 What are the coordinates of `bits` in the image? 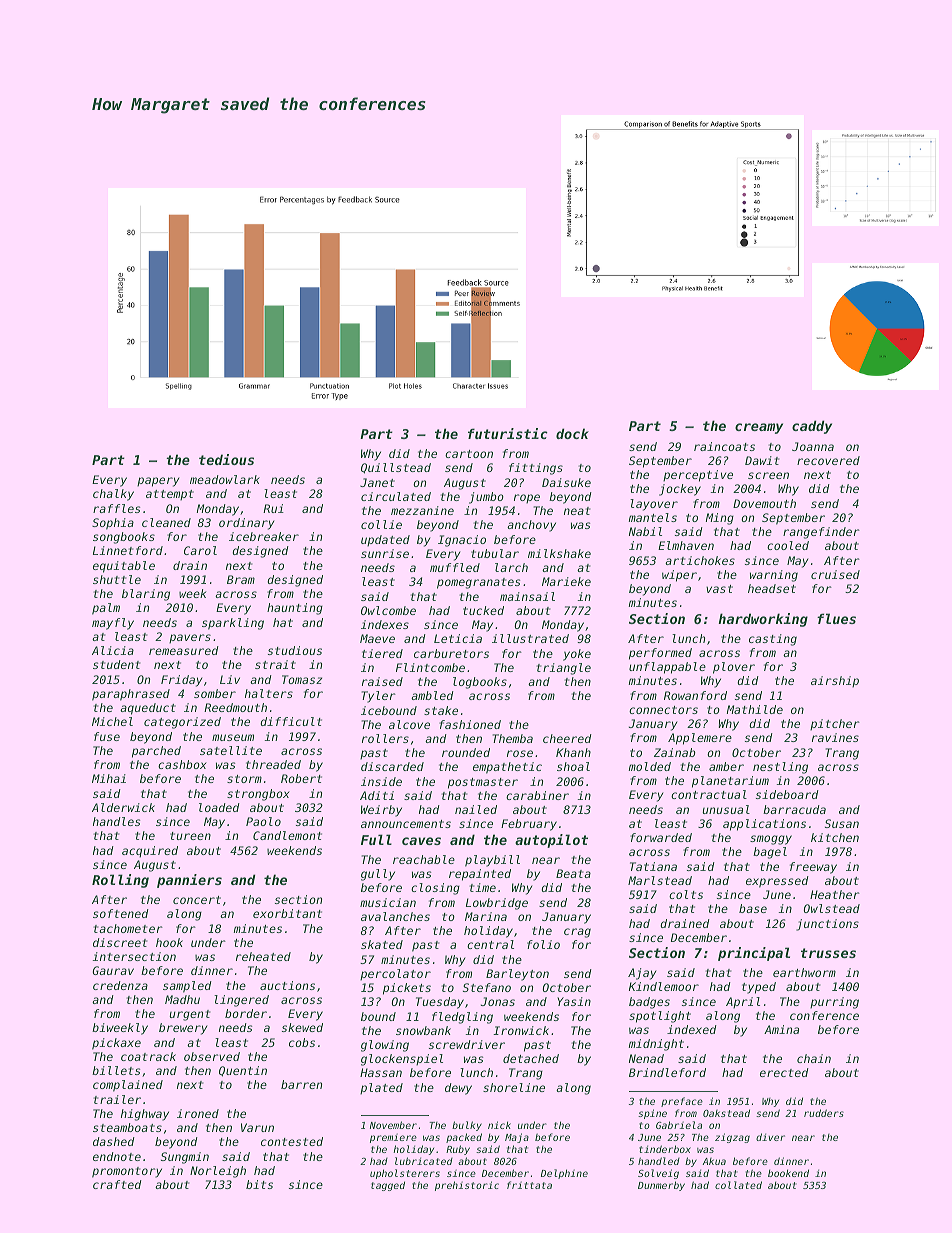 It's located at (259, 1184).
